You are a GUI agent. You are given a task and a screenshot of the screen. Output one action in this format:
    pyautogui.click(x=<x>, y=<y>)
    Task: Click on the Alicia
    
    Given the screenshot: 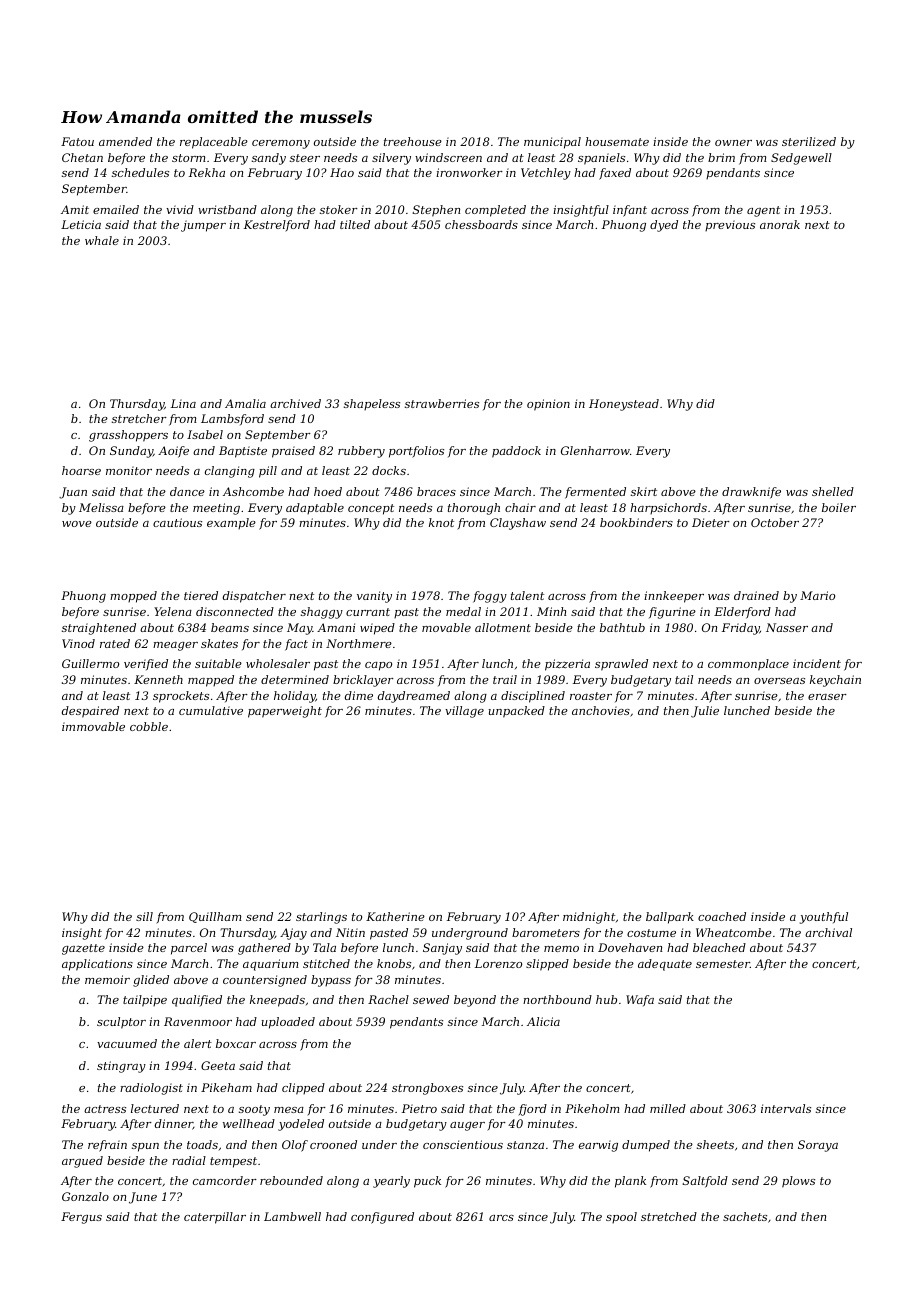 What is the action you would take?
    pyautogui.click(x=543, y=1021)
